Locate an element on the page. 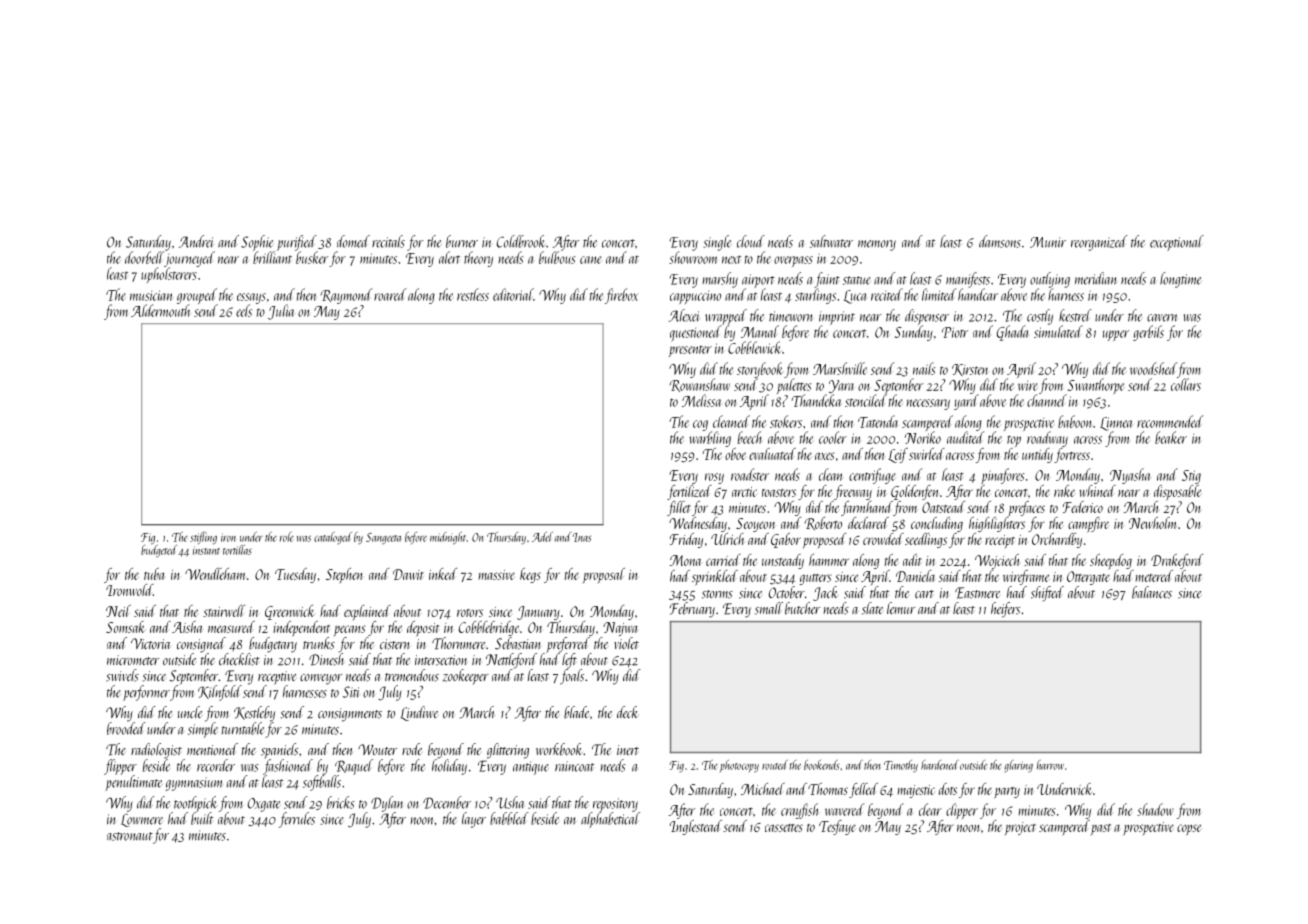 Image resolution: width=1308 pixels, height=924 pixels. massive is located at coordinates (497, 575).
